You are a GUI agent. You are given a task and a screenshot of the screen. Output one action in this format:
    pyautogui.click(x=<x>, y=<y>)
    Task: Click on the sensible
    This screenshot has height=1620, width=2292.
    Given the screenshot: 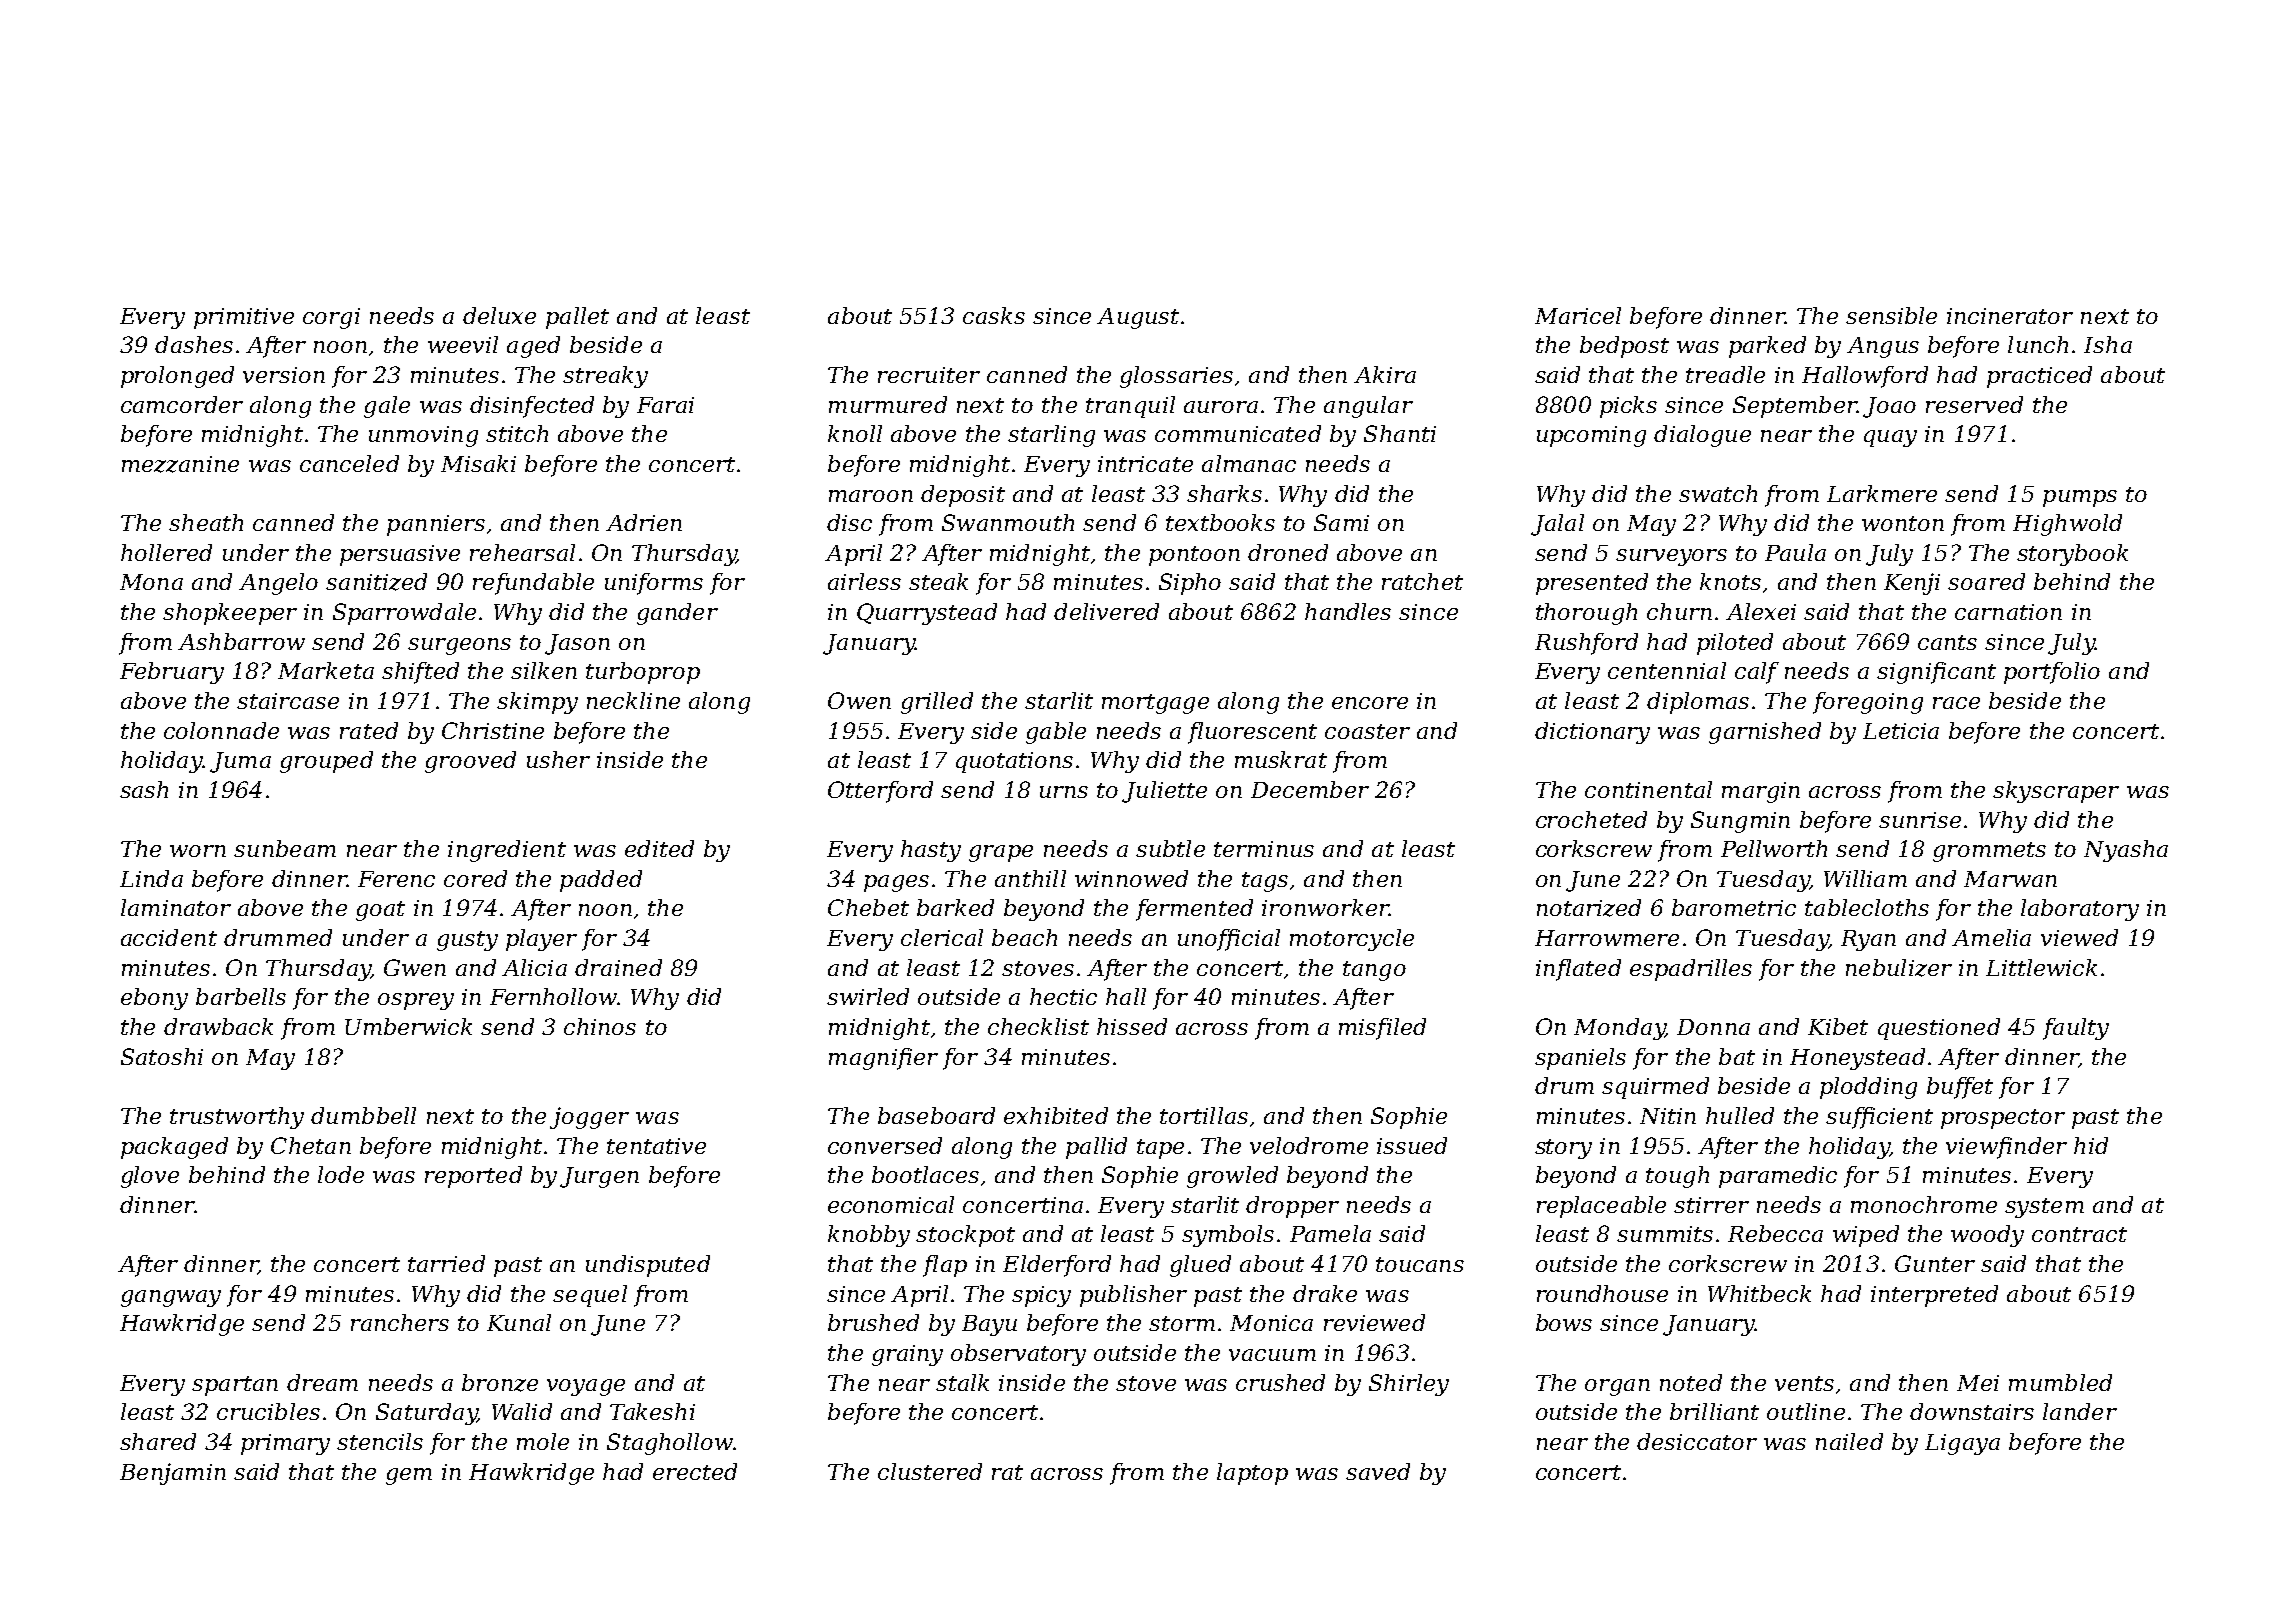 What is the action you would take?
    pyautogui.click(x=1891, y=315)
